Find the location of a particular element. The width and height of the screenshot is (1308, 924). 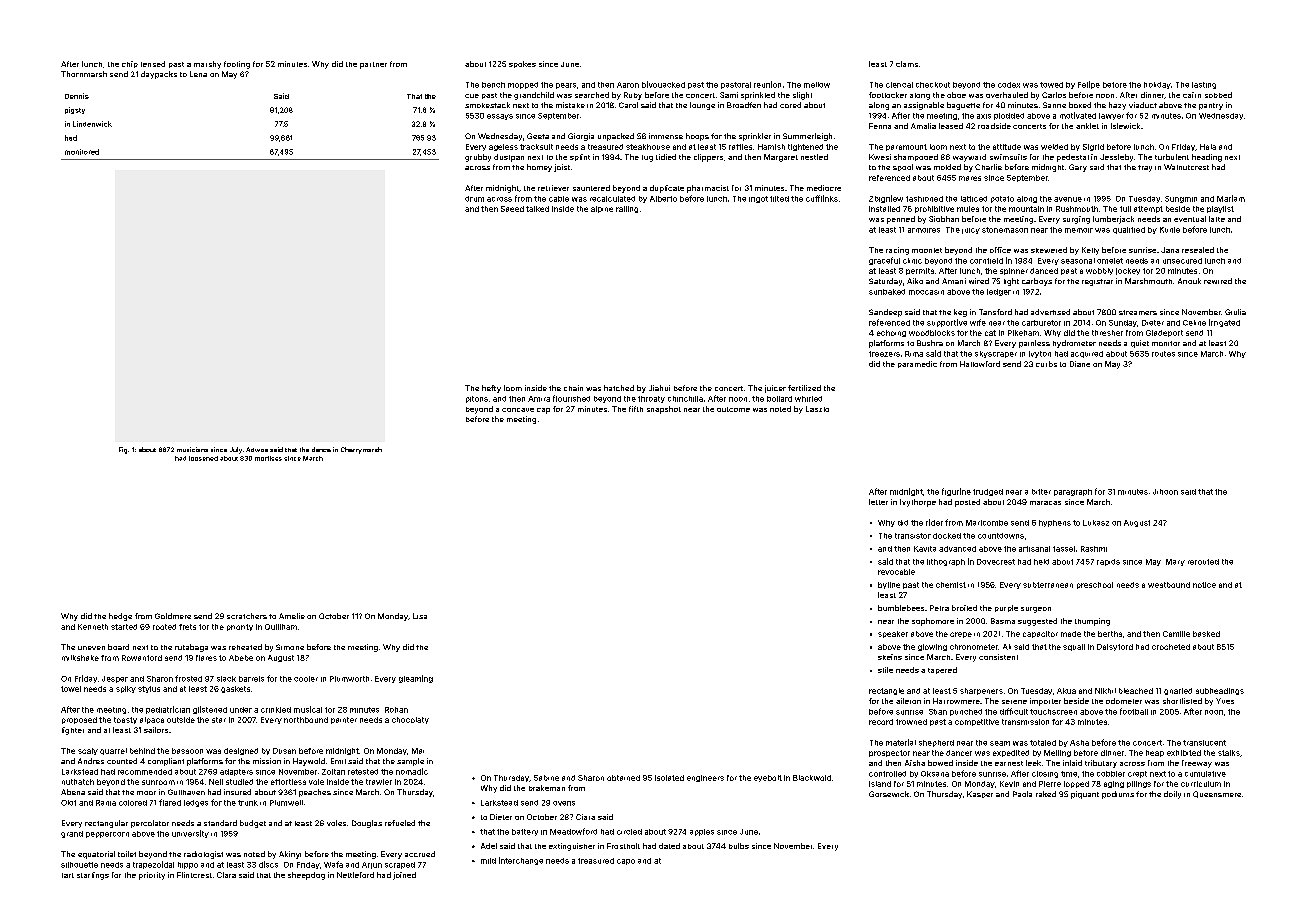

tug is located at coordinates (647, 158).
